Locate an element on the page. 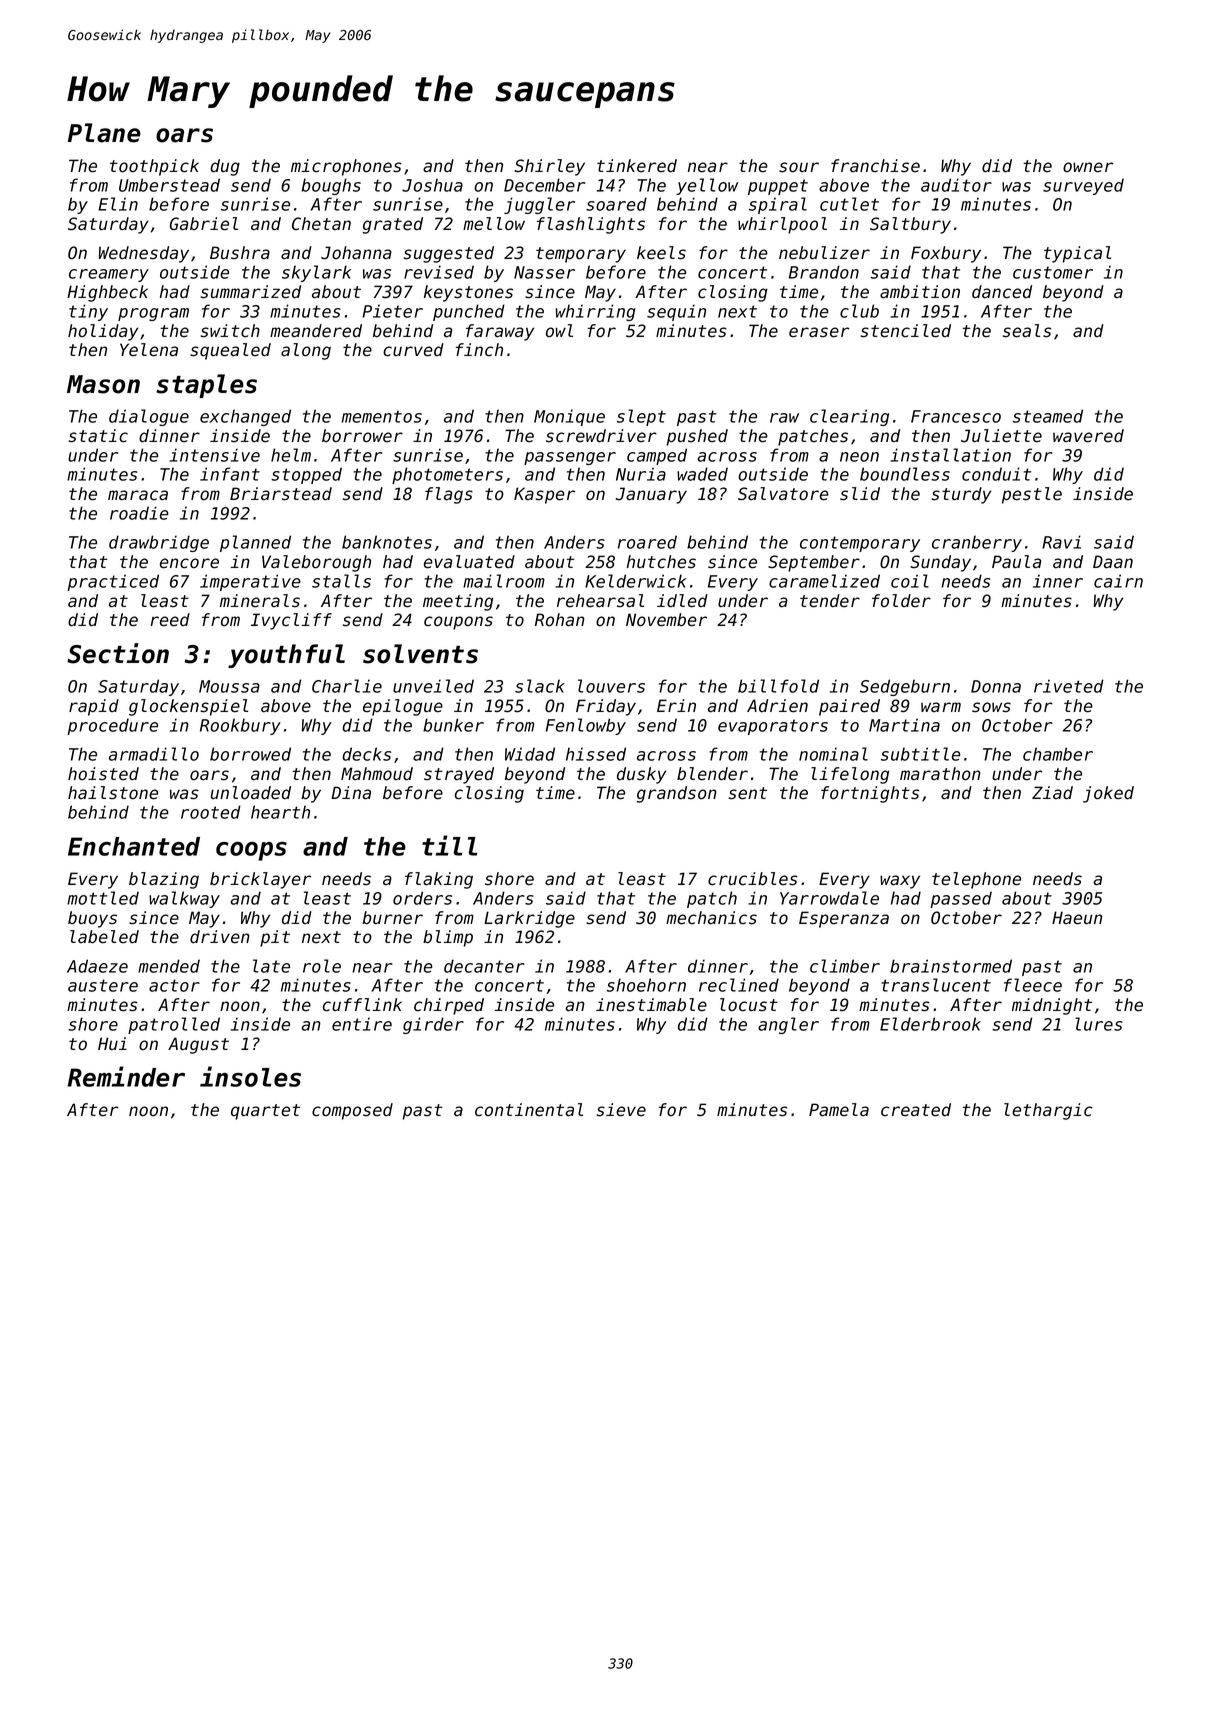  grandson is located at coordinates (677, 794).
